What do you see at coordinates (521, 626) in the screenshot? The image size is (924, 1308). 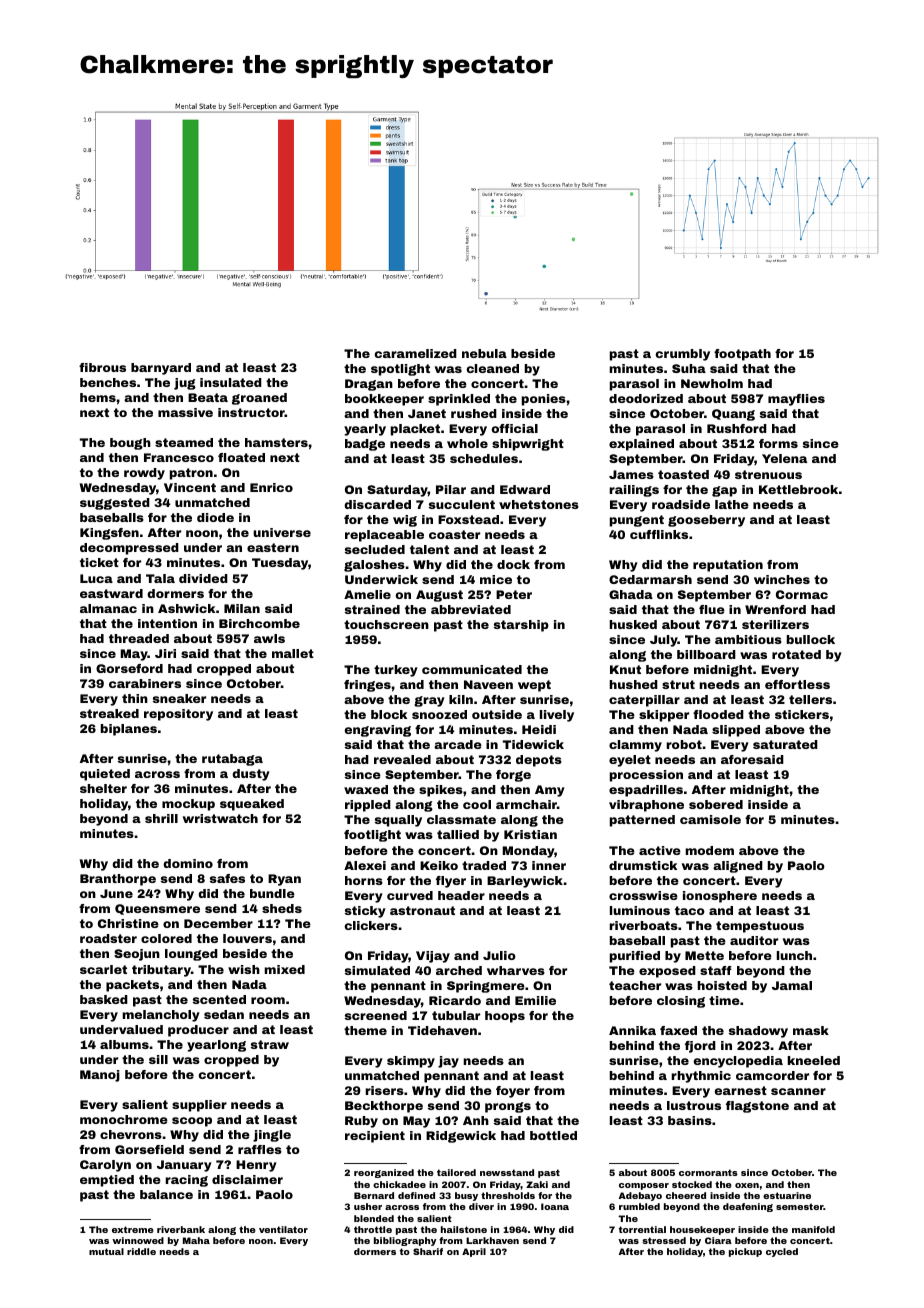 I see `starship` at bounding box center [521, 626].
